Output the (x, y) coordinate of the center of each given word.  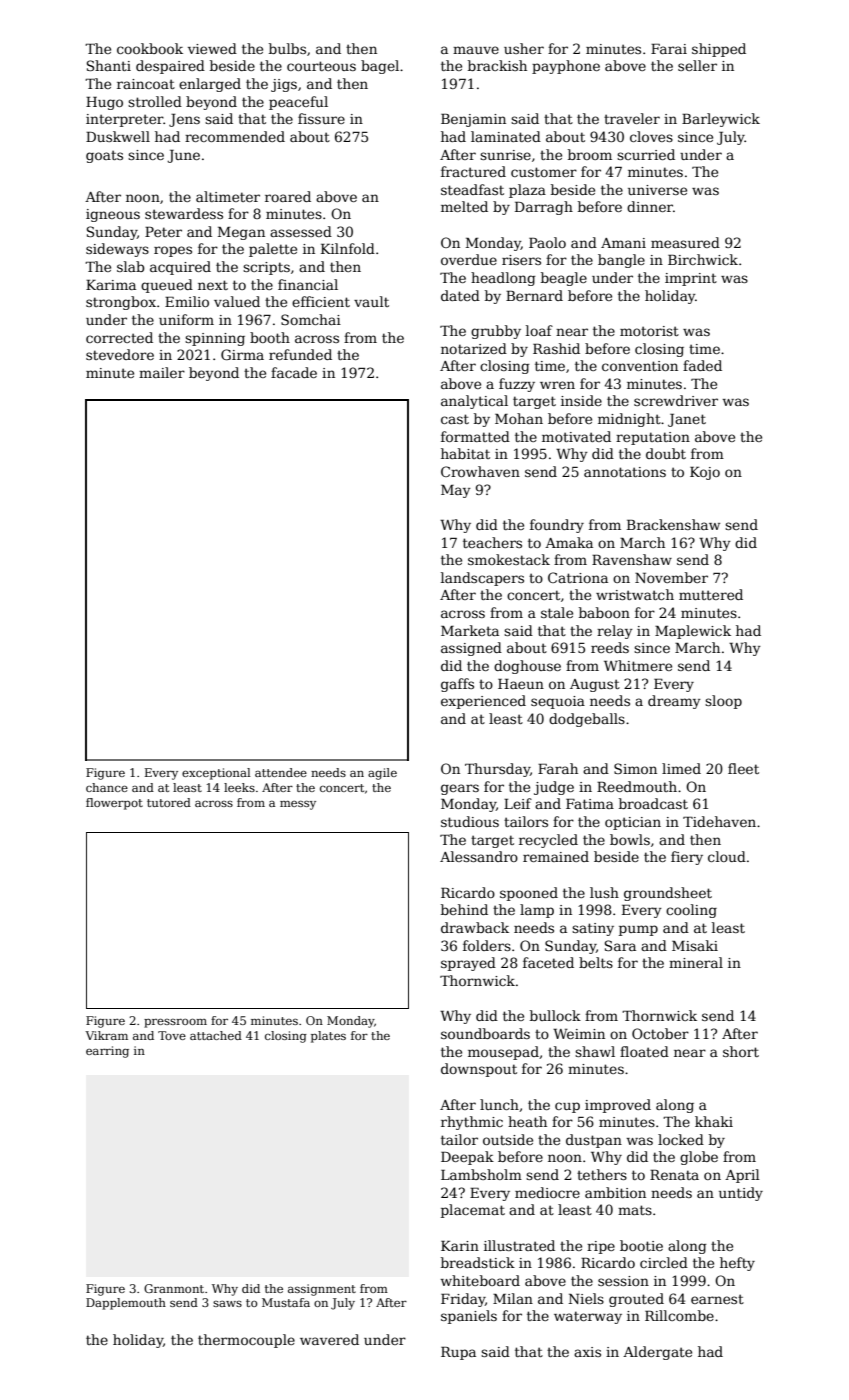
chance (107, 787)
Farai (669, 49)
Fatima (590, 804)
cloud (727, 856)
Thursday (497, 770)
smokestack (509, 559)
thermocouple (246, 1341)
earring (107, 1052)
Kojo (705, 473)
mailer (162, 372)
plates (328, 1037)
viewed (212, 48)
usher (524, 48)
